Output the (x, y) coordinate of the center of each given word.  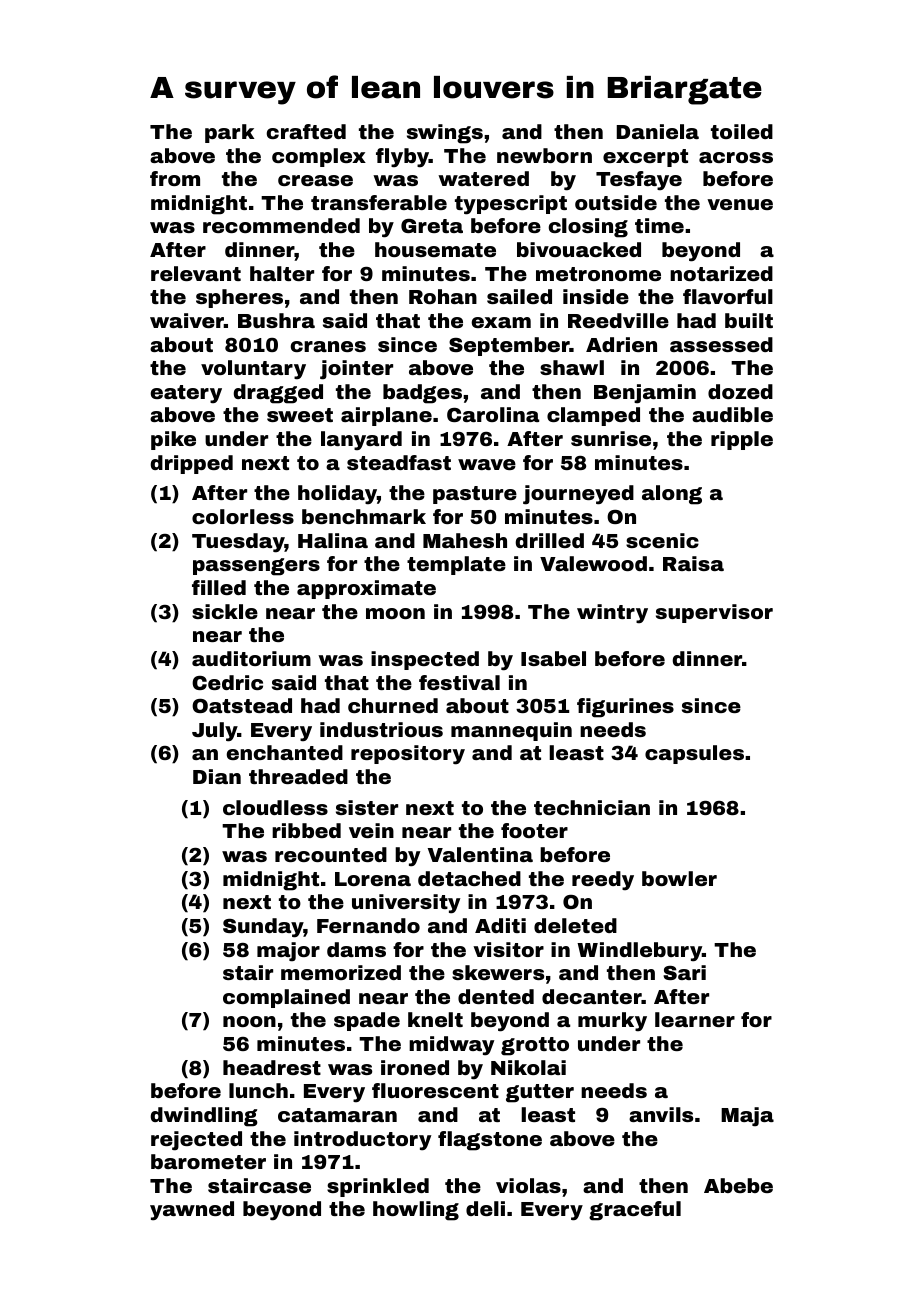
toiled (742, 131)
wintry (612, 614)
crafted (306, 131)
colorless (243, 516)
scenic (662, 540)
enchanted (285, 752)
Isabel (553, 658)
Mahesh (465, 540)
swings (445, 134)
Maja (747, 1117)
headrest (272, 1067)
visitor (508, 949)
